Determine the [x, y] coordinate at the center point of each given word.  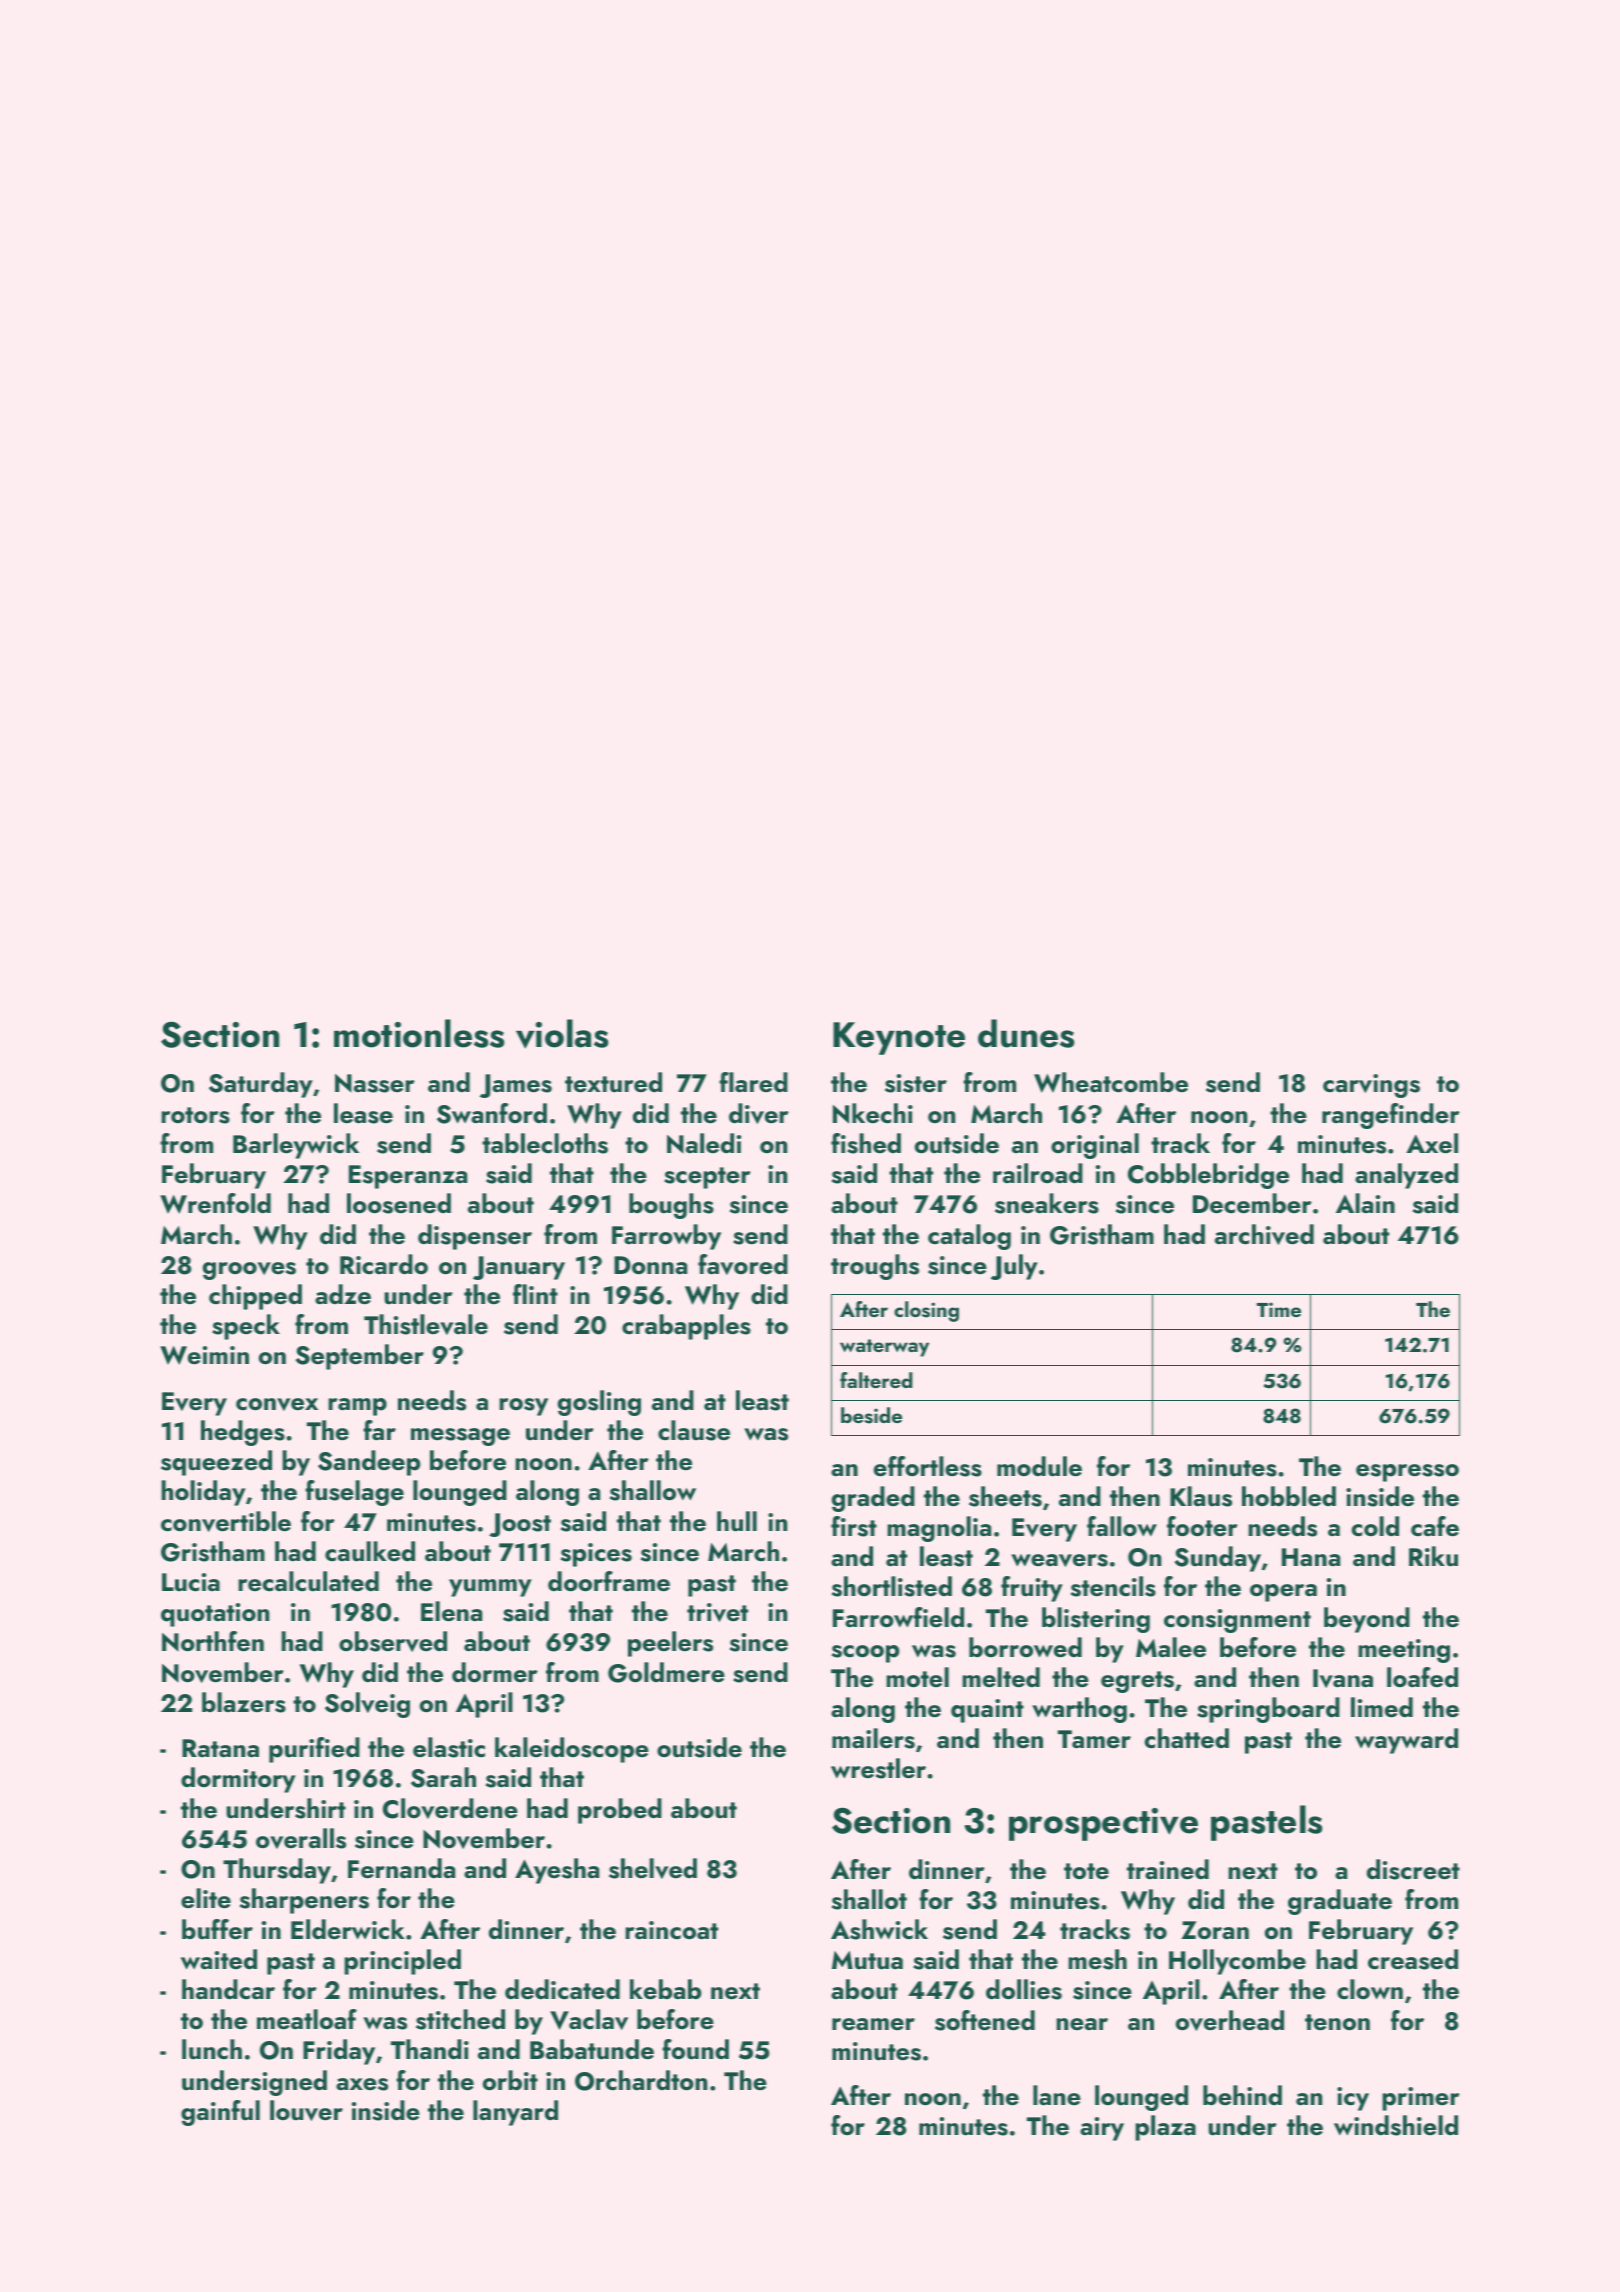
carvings [1371, 1086]
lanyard [515, 2113]
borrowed [1025, 1647]
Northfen [213, 1641]
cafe [1435, 1526]
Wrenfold [215, 1203]
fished [866, 1143]
